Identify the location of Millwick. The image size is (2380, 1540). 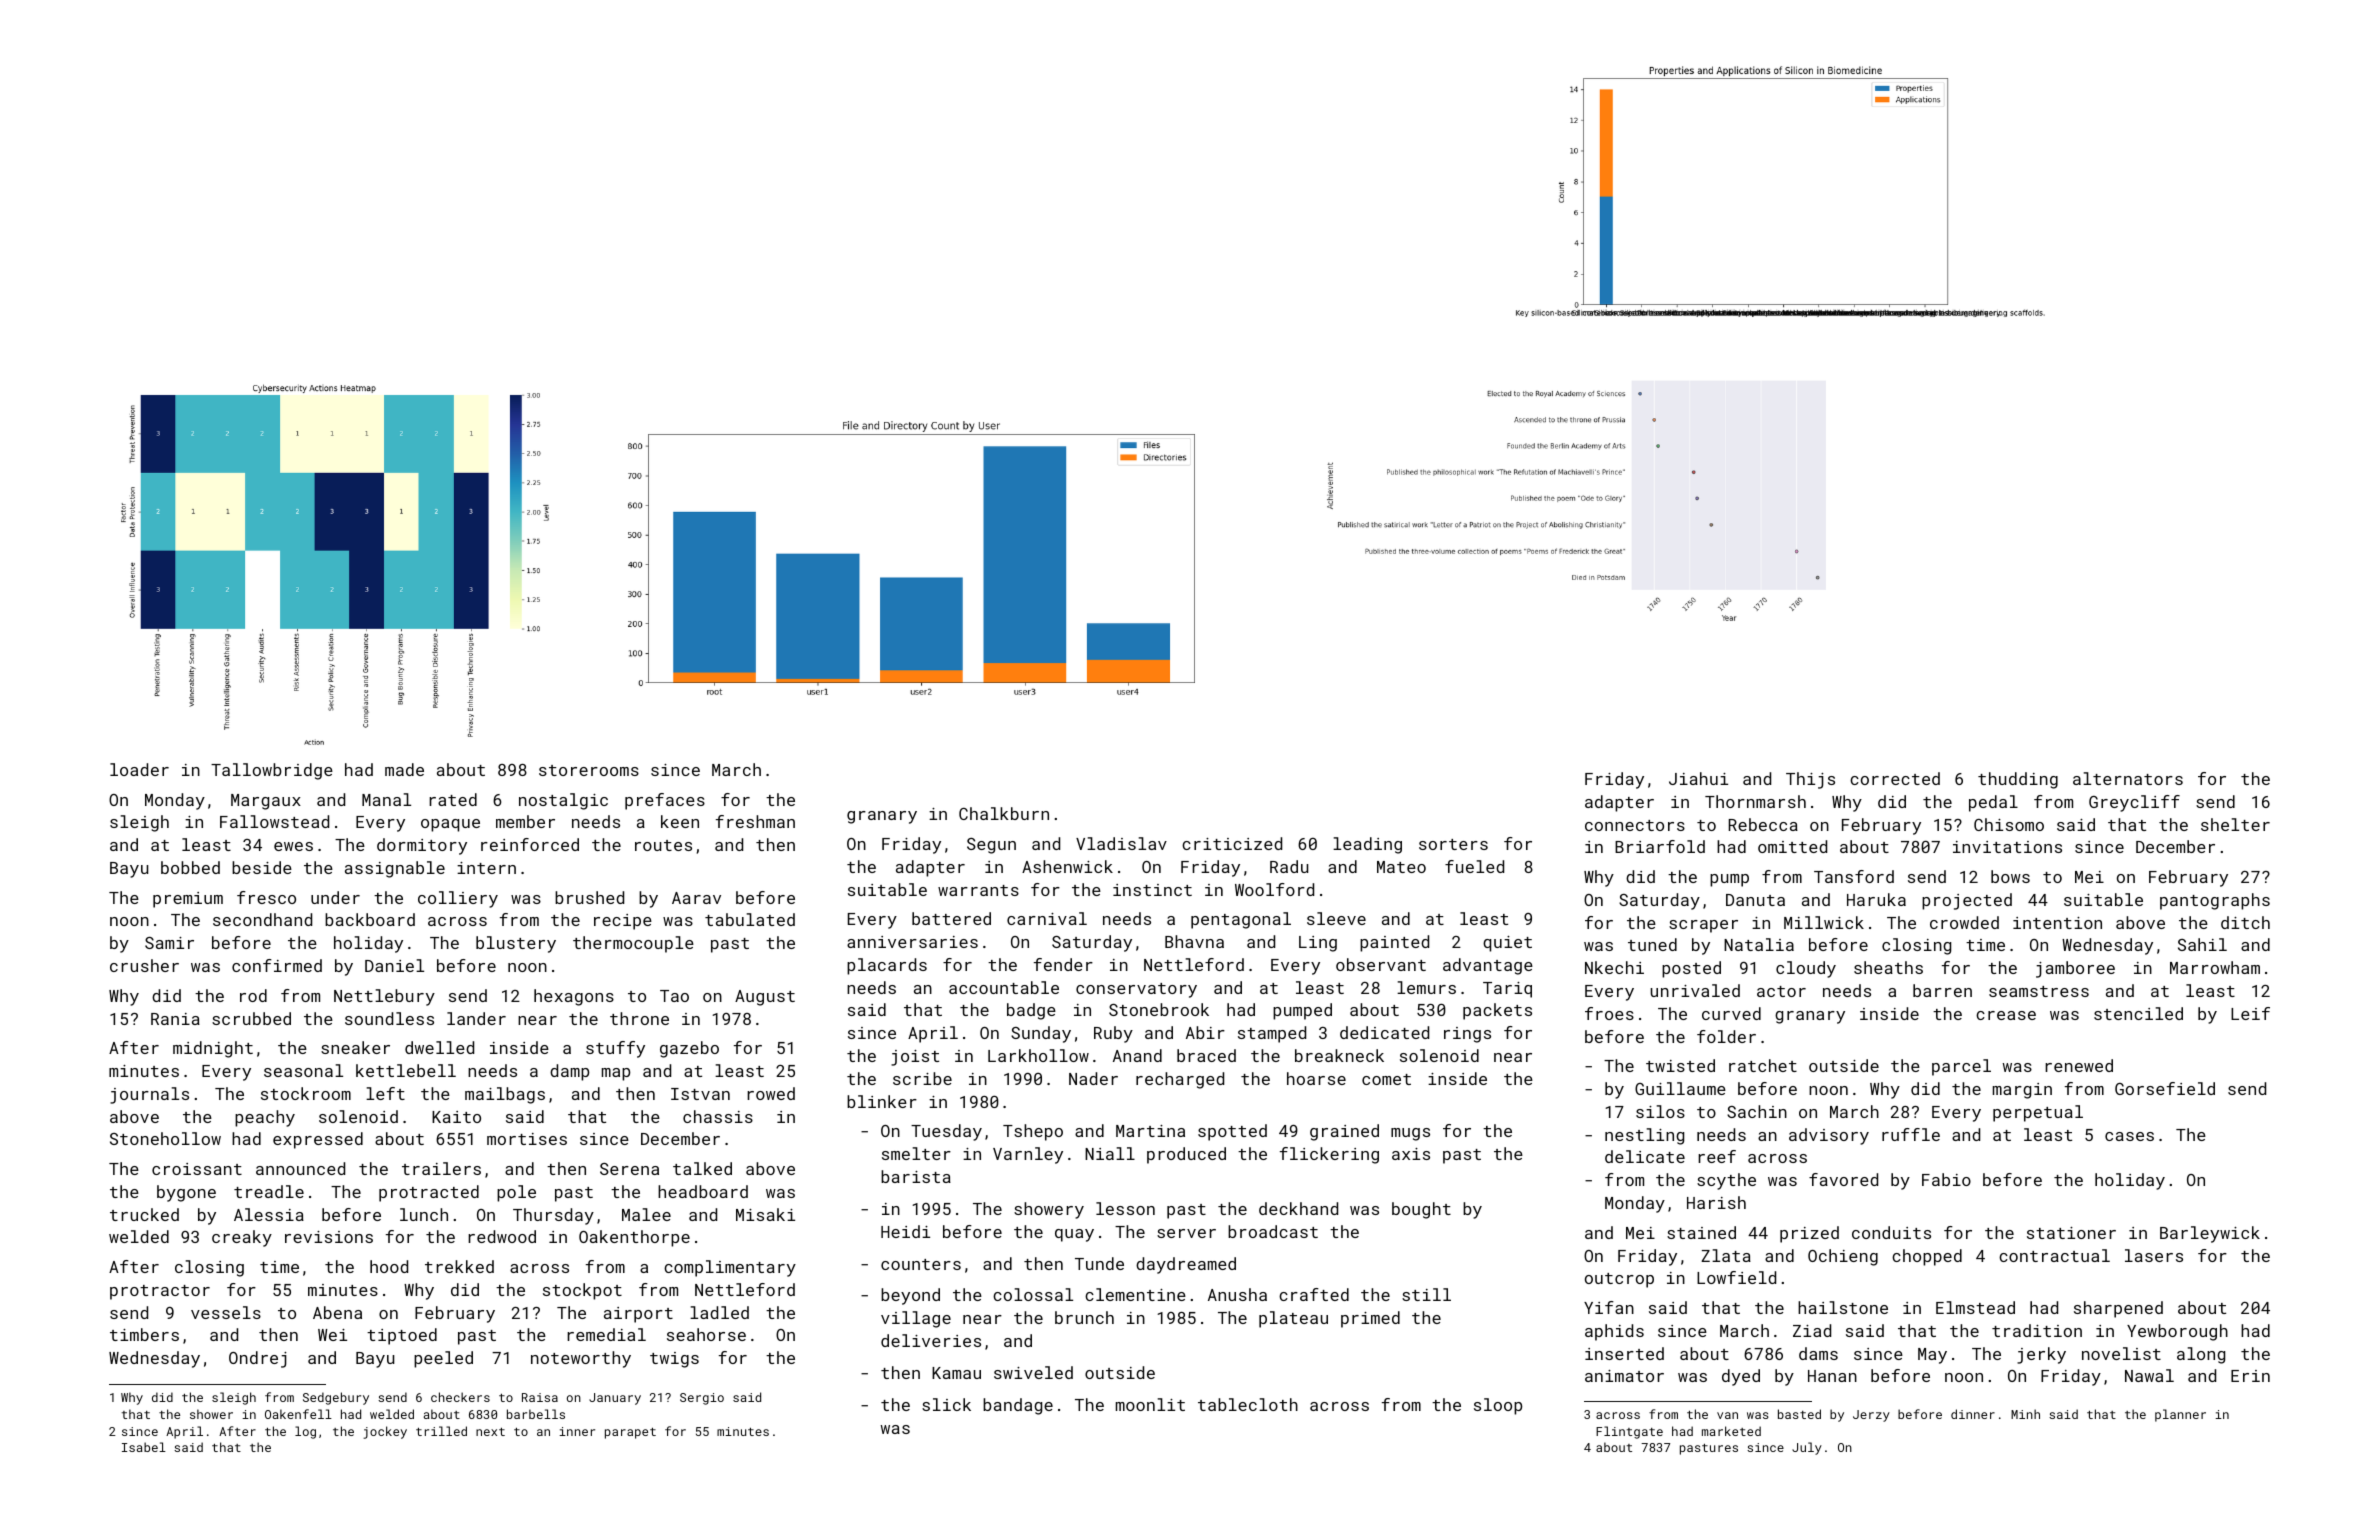
(1824, 922).
